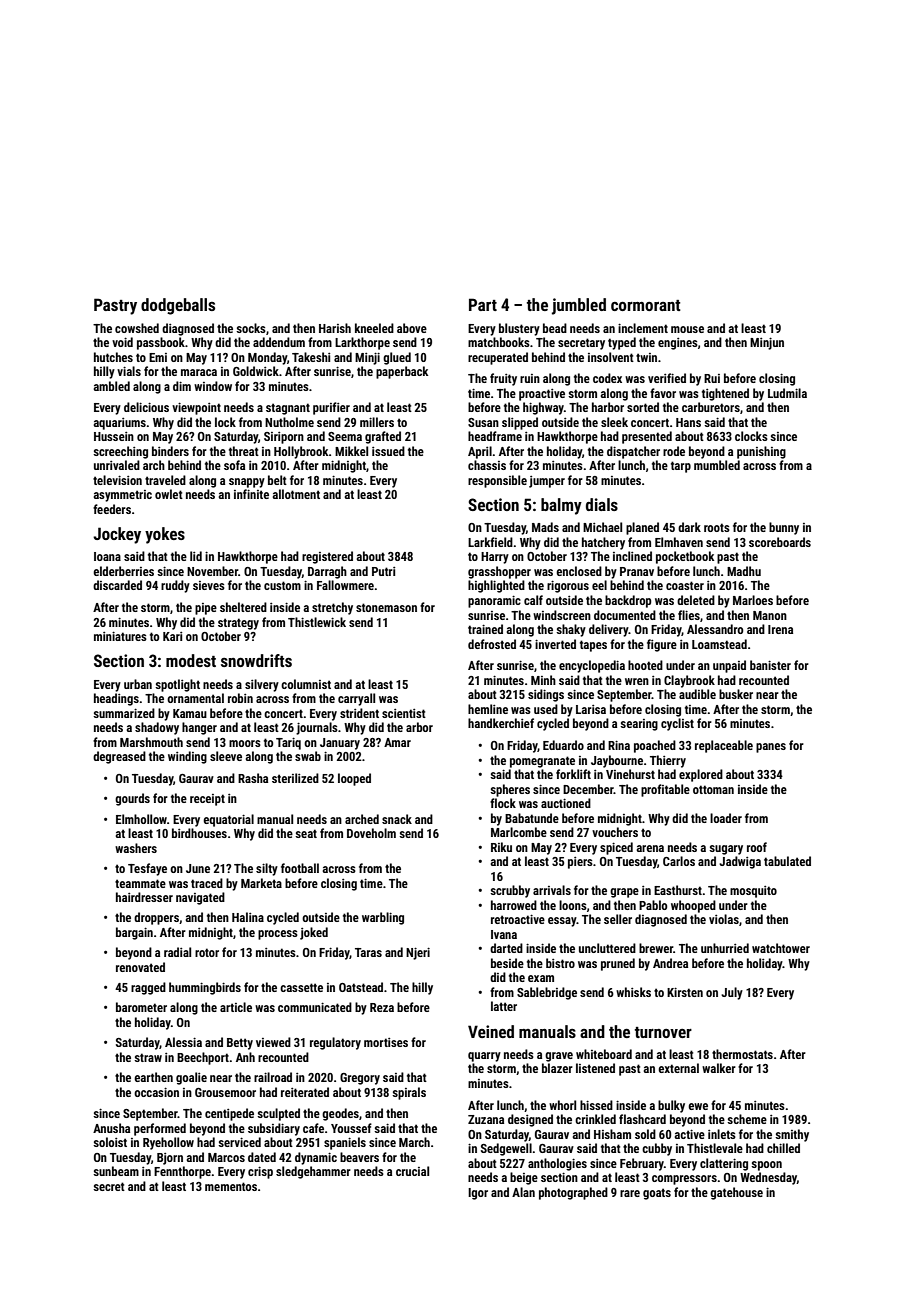 The width and height of the image is (908, 1316). I want to click on busker, so click(736, 694).
